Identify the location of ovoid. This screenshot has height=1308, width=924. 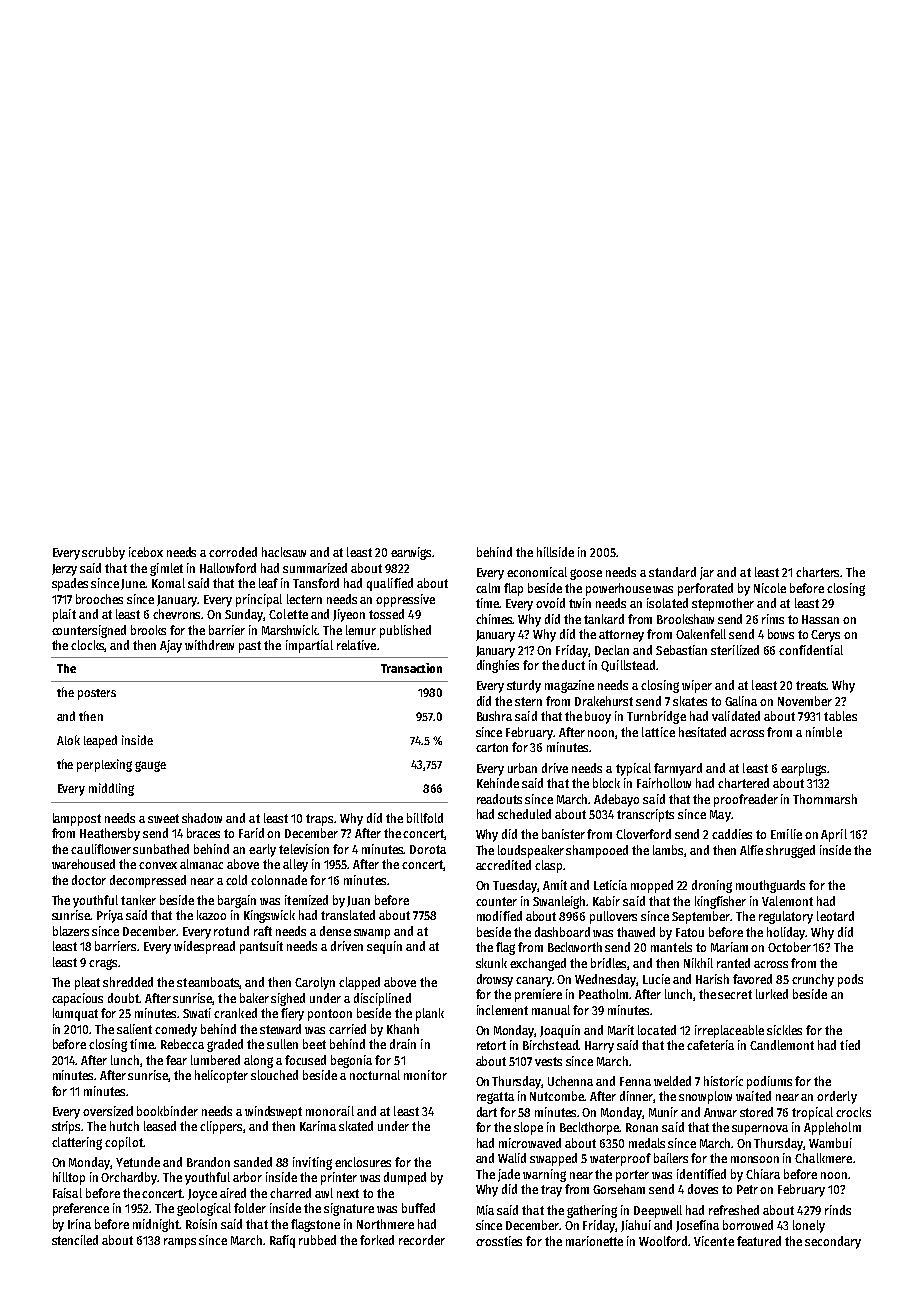
(550, 603).
